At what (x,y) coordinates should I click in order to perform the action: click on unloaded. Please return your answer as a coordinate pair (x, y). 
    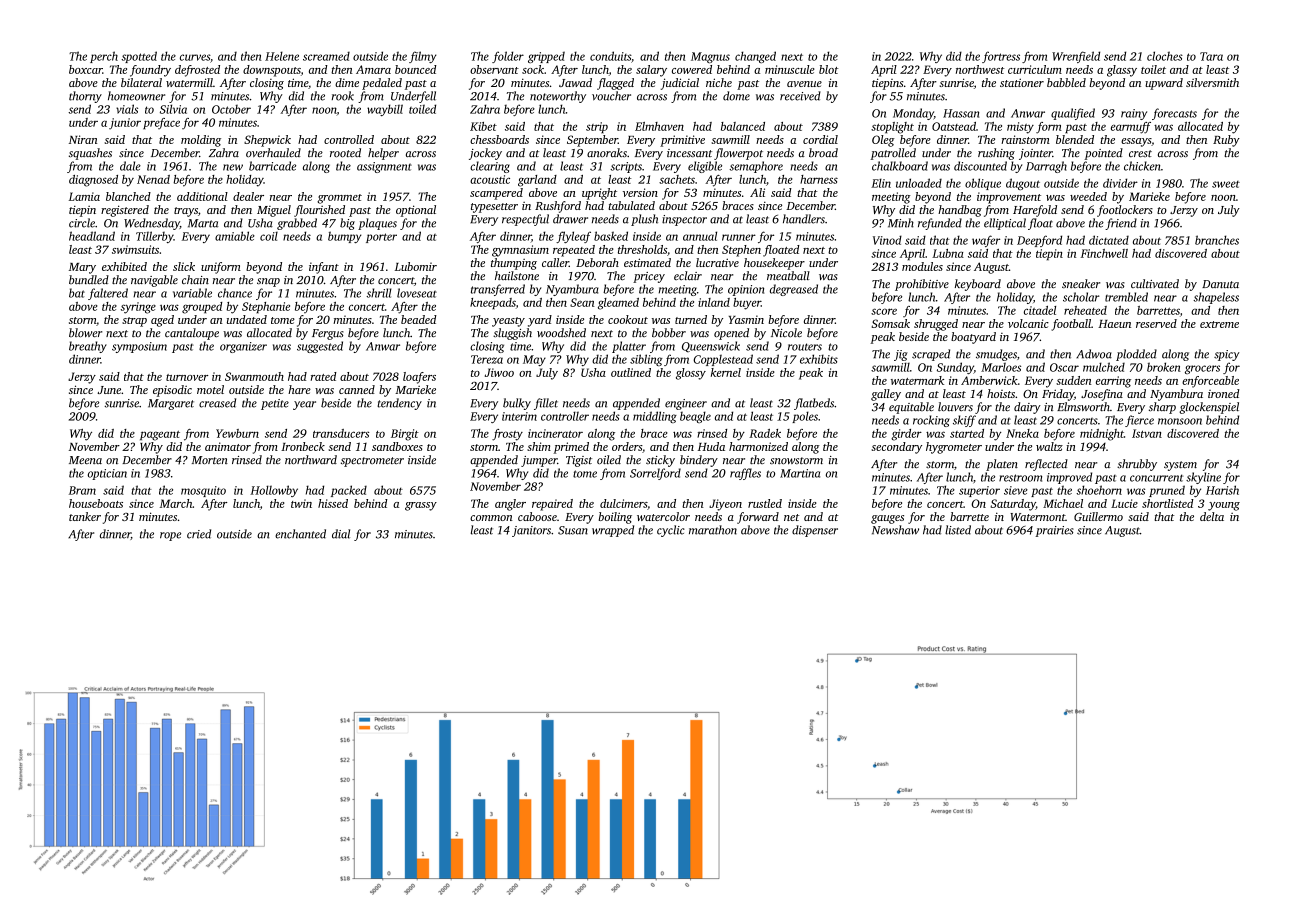
    Looking at the image, I should click on (919, 183).
